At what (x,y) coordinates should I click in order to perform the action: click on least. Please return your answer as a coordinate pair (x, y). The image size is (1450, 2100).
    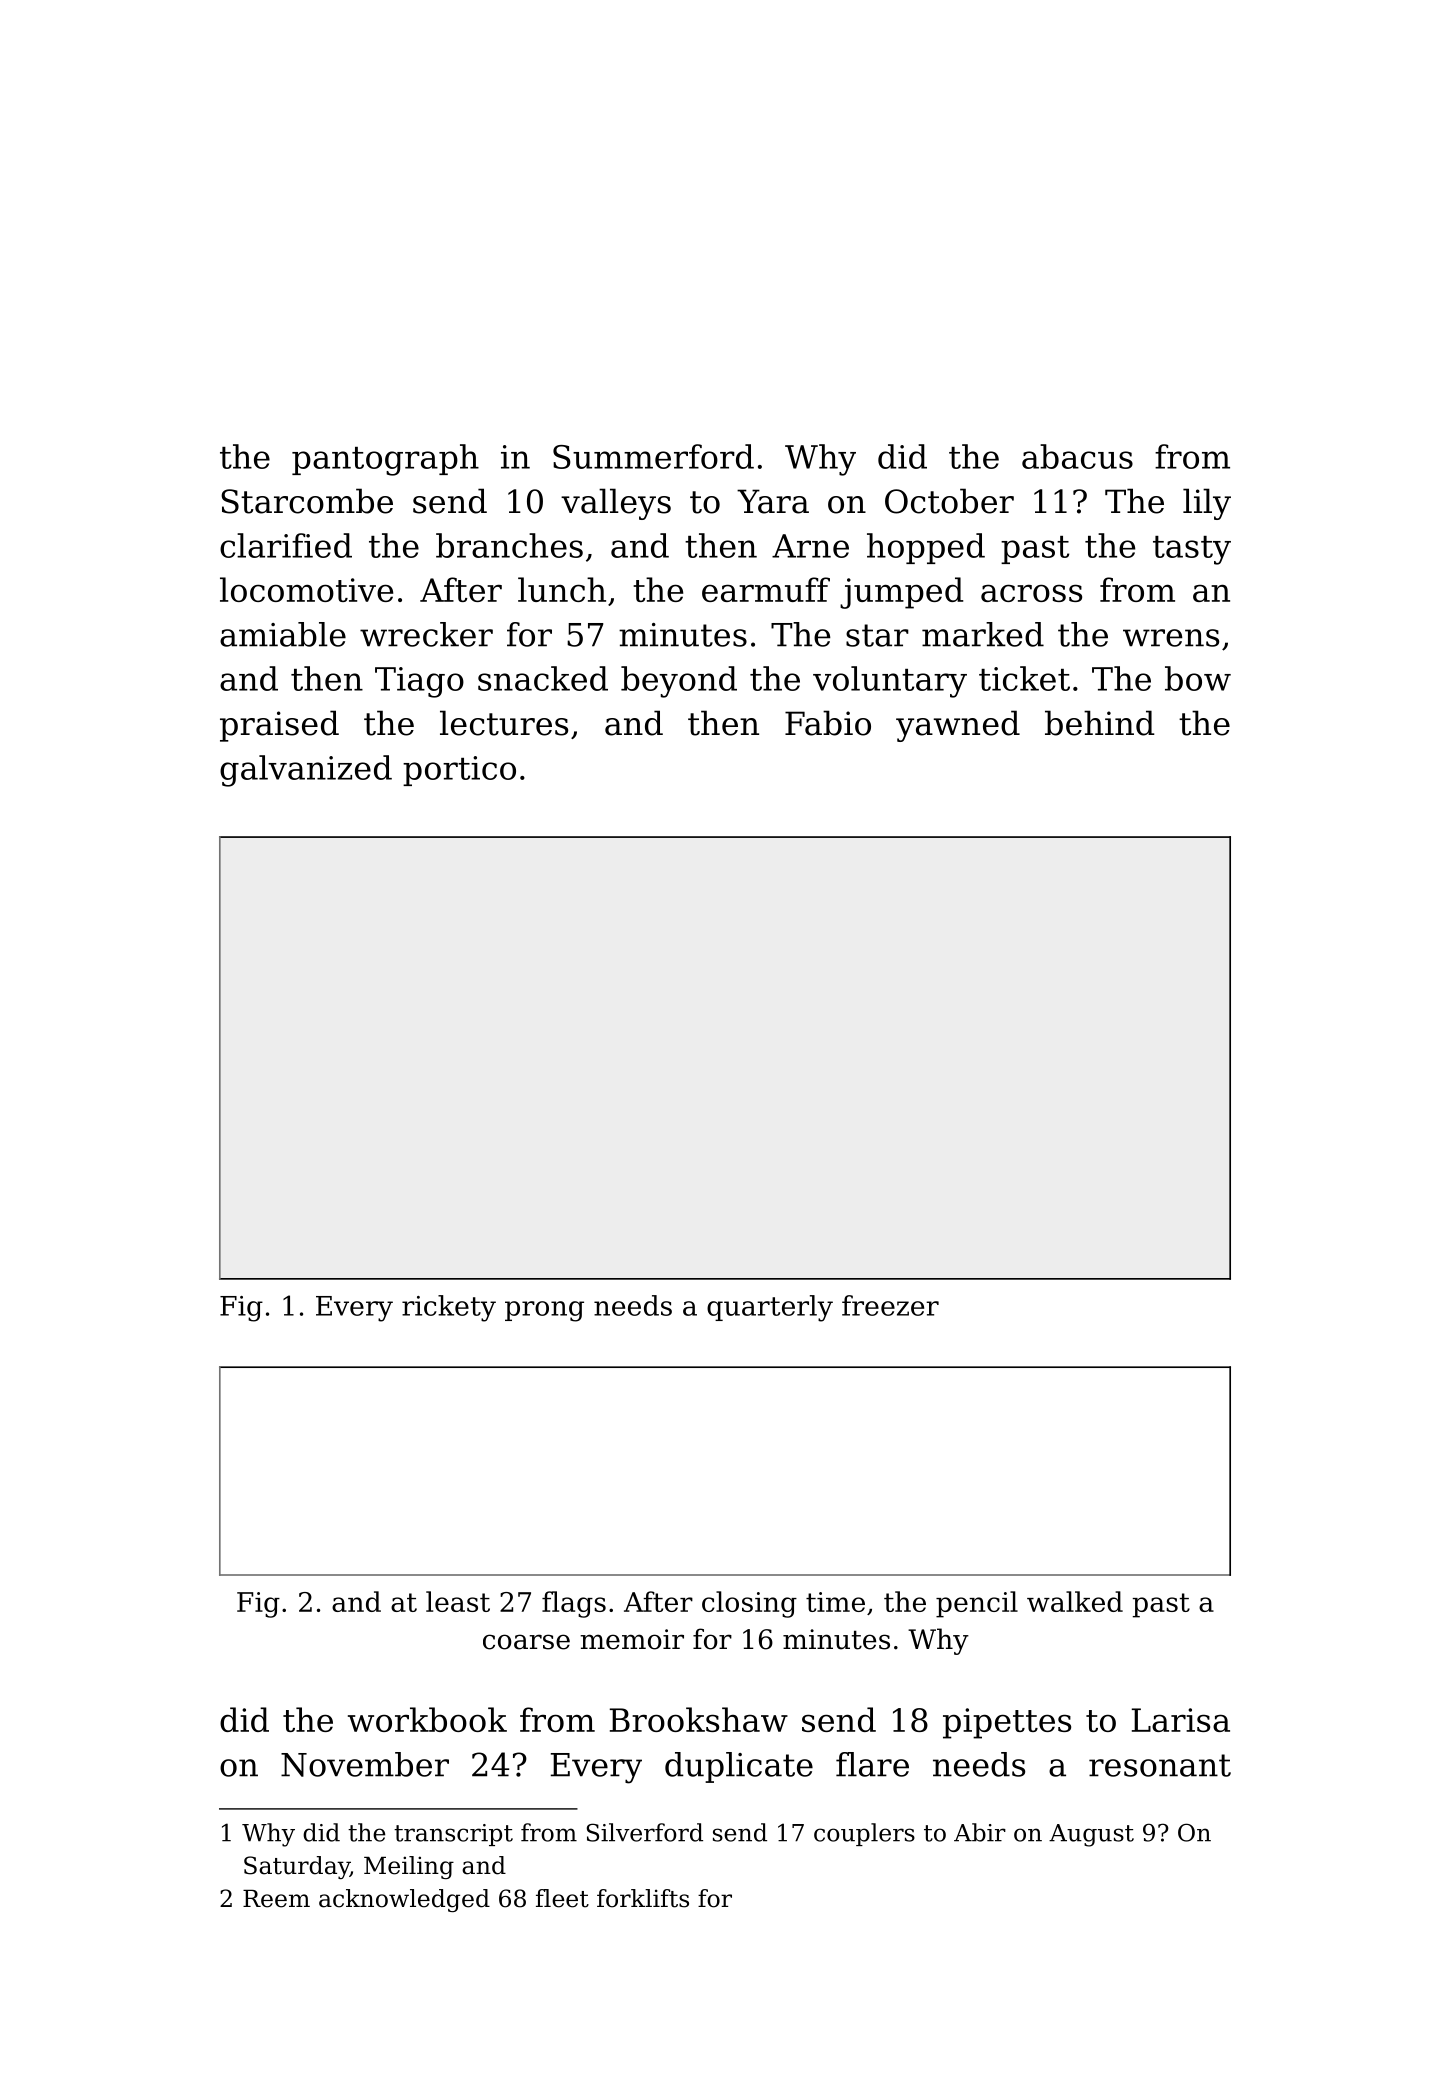
    Looking at the image, I should click on (458, 1601).
